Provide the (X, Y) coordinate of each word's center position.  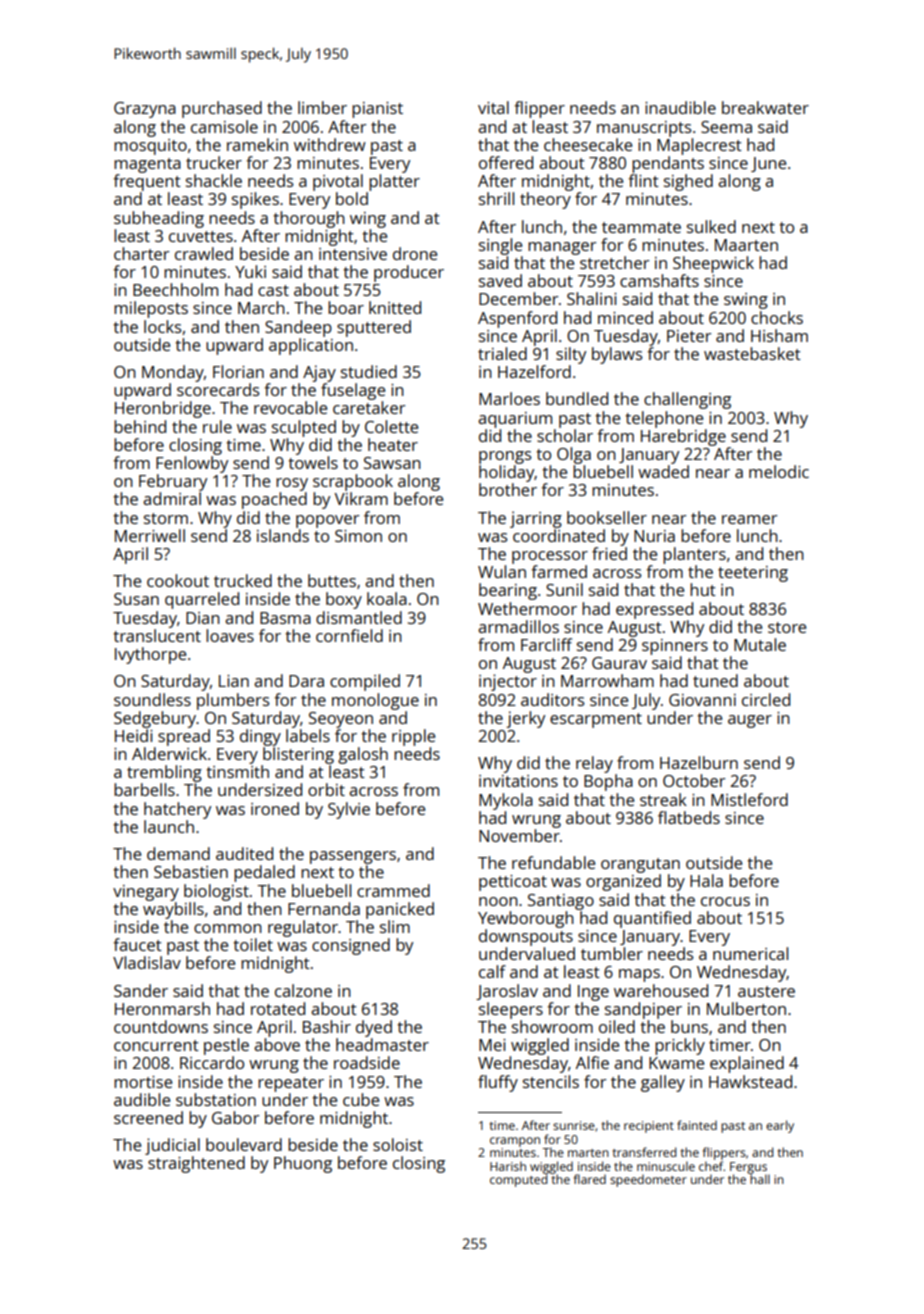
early (780, 1126)
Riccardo (212, 1062)
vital (493, 107)
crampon (515, 1142)
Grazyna (145, 110)
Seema (726, 127)
